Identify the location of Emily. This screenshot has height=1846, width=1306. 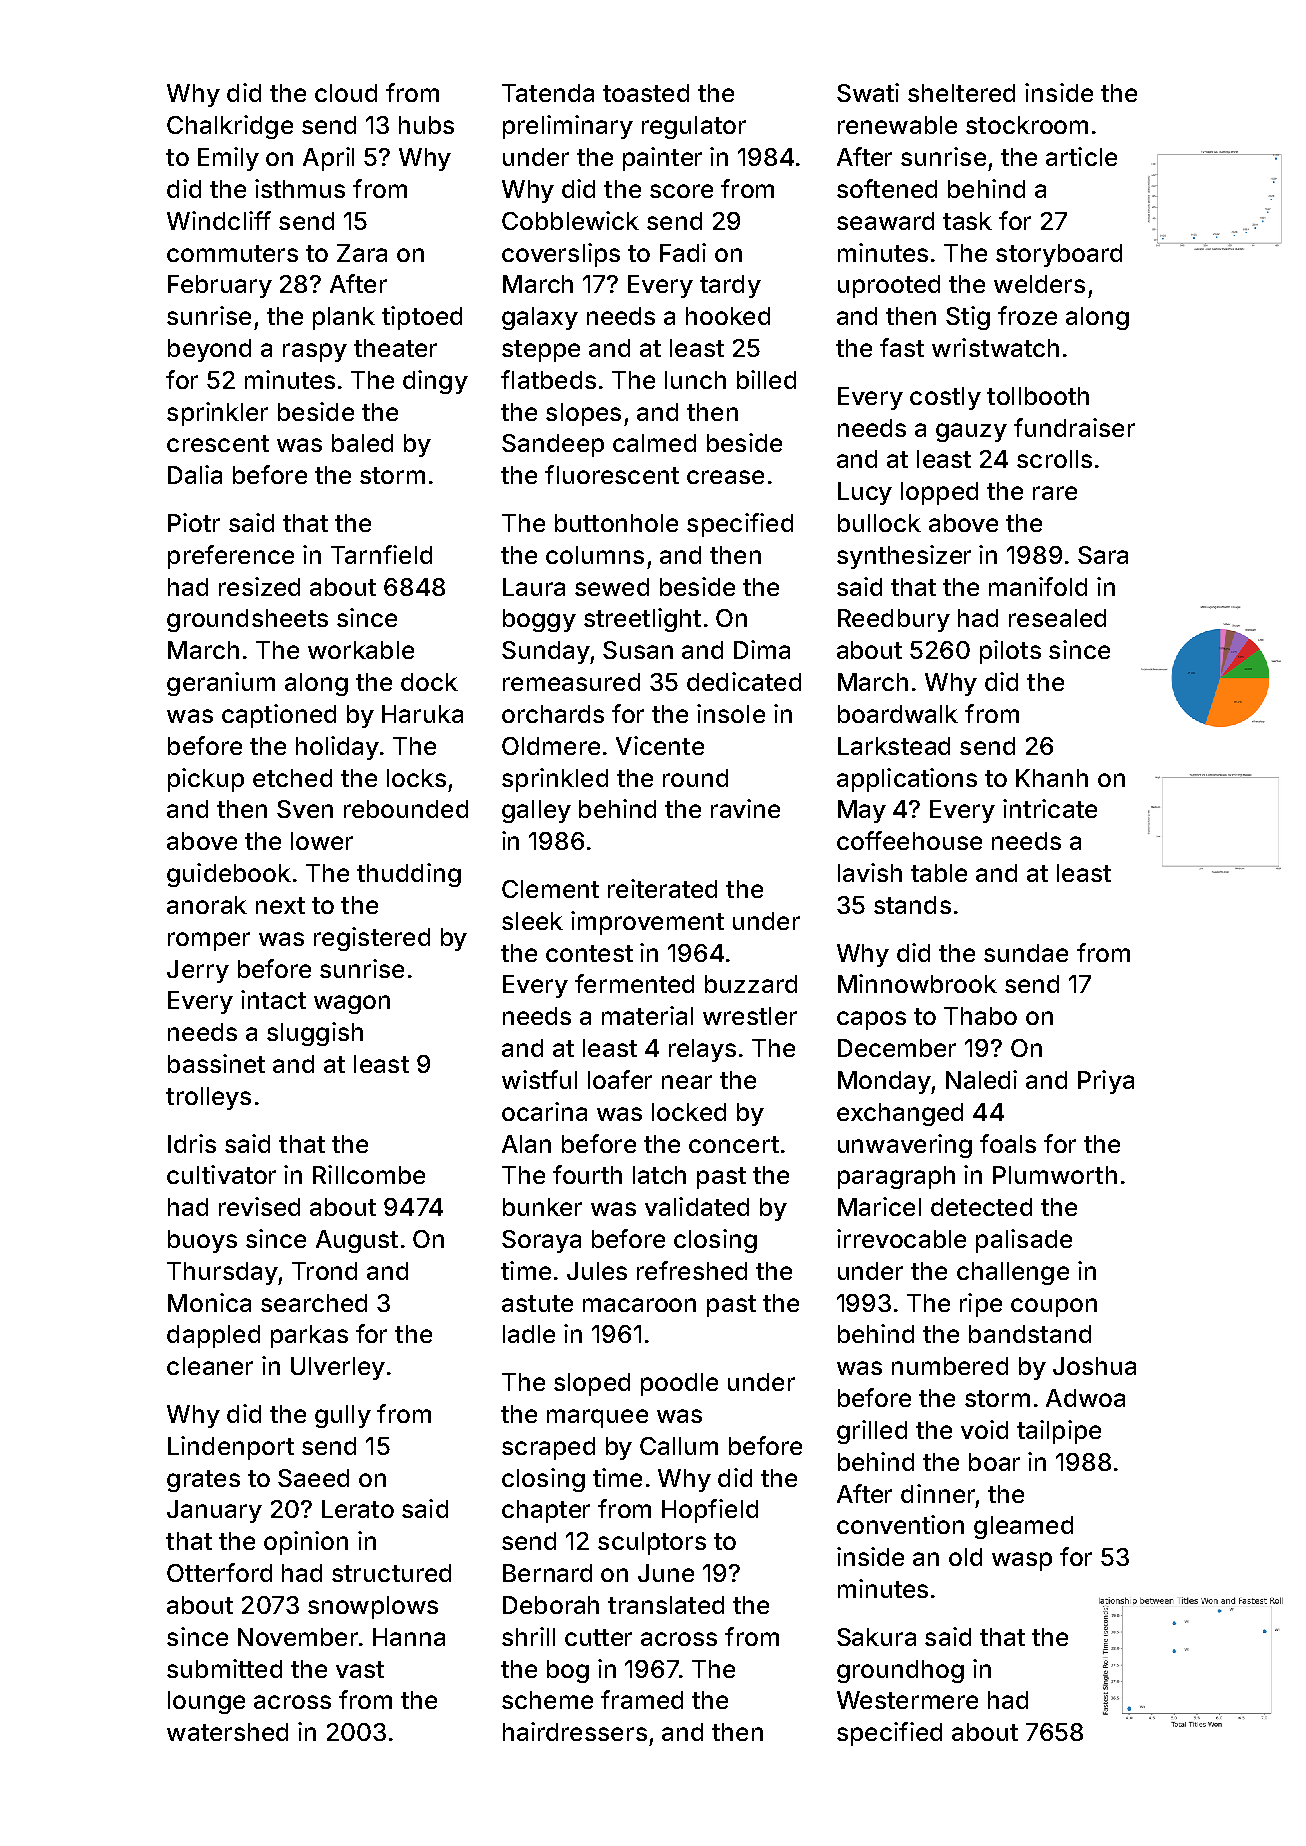
(228, 159).
